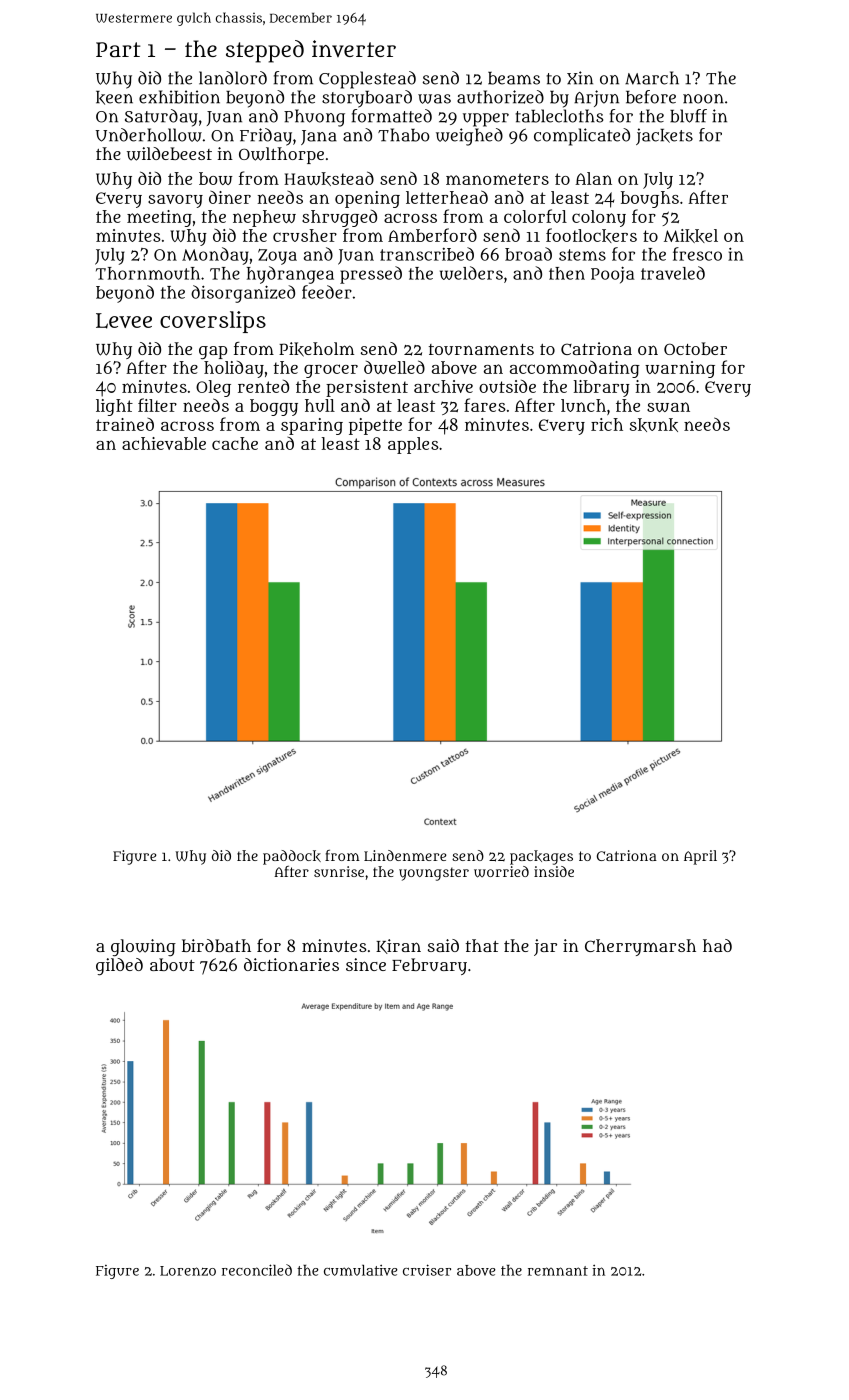 The image size is (849, 1400). I want to click on paddock, so click(292, 857).
